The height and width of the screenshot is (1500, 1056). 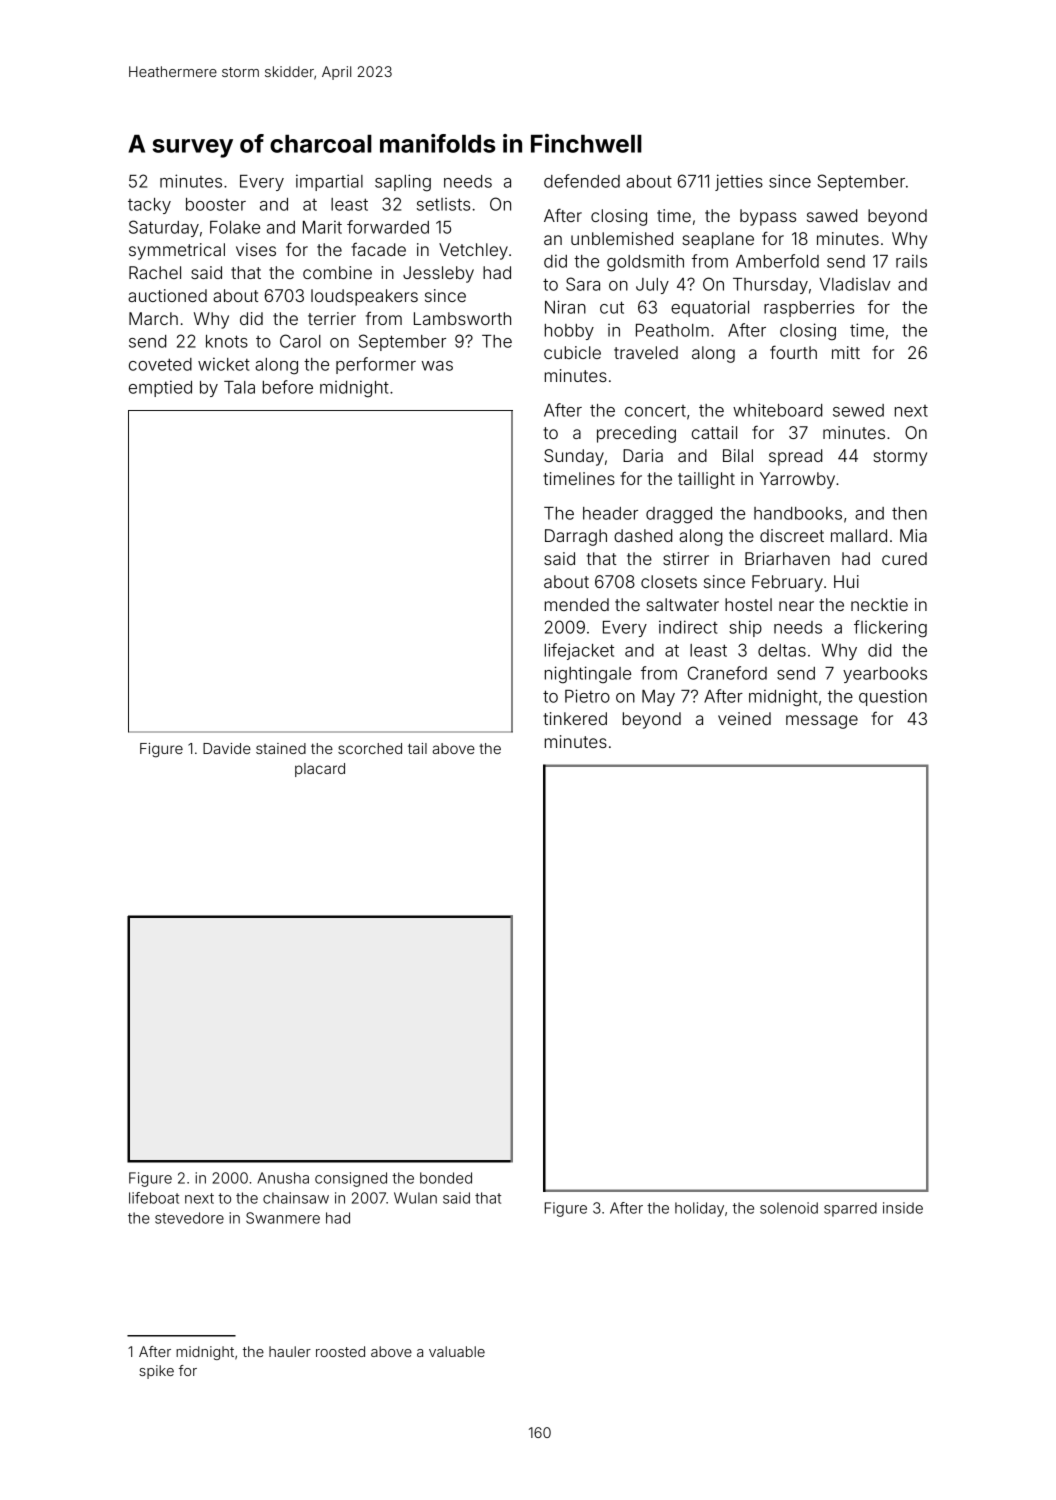 What do you see at coordinates (669, 581) in the screenshot?
I see `closets` at bounding box center [669, 581].
